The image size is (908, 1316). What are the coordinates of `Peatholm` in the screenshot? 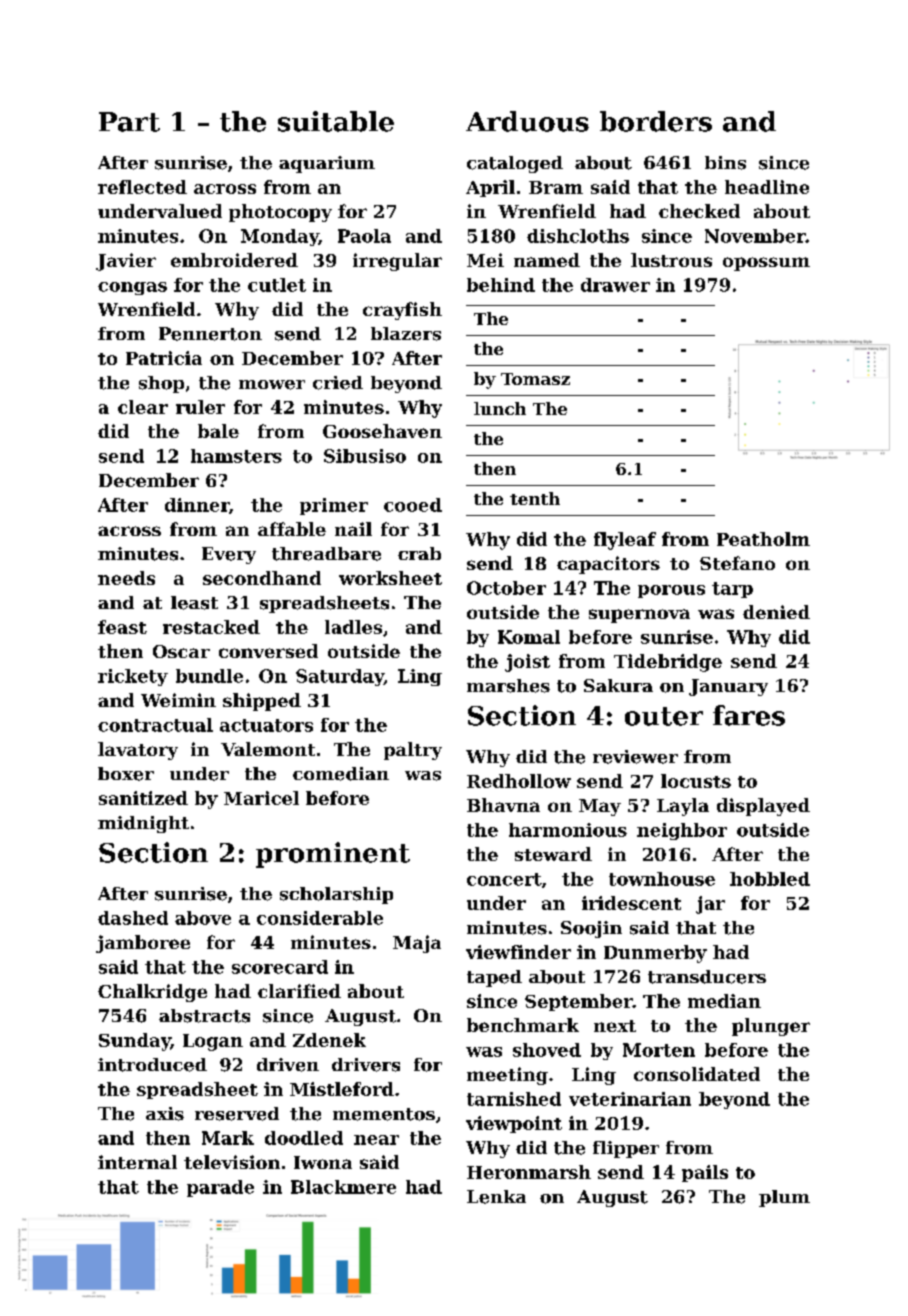 It's located at (763, 539).
